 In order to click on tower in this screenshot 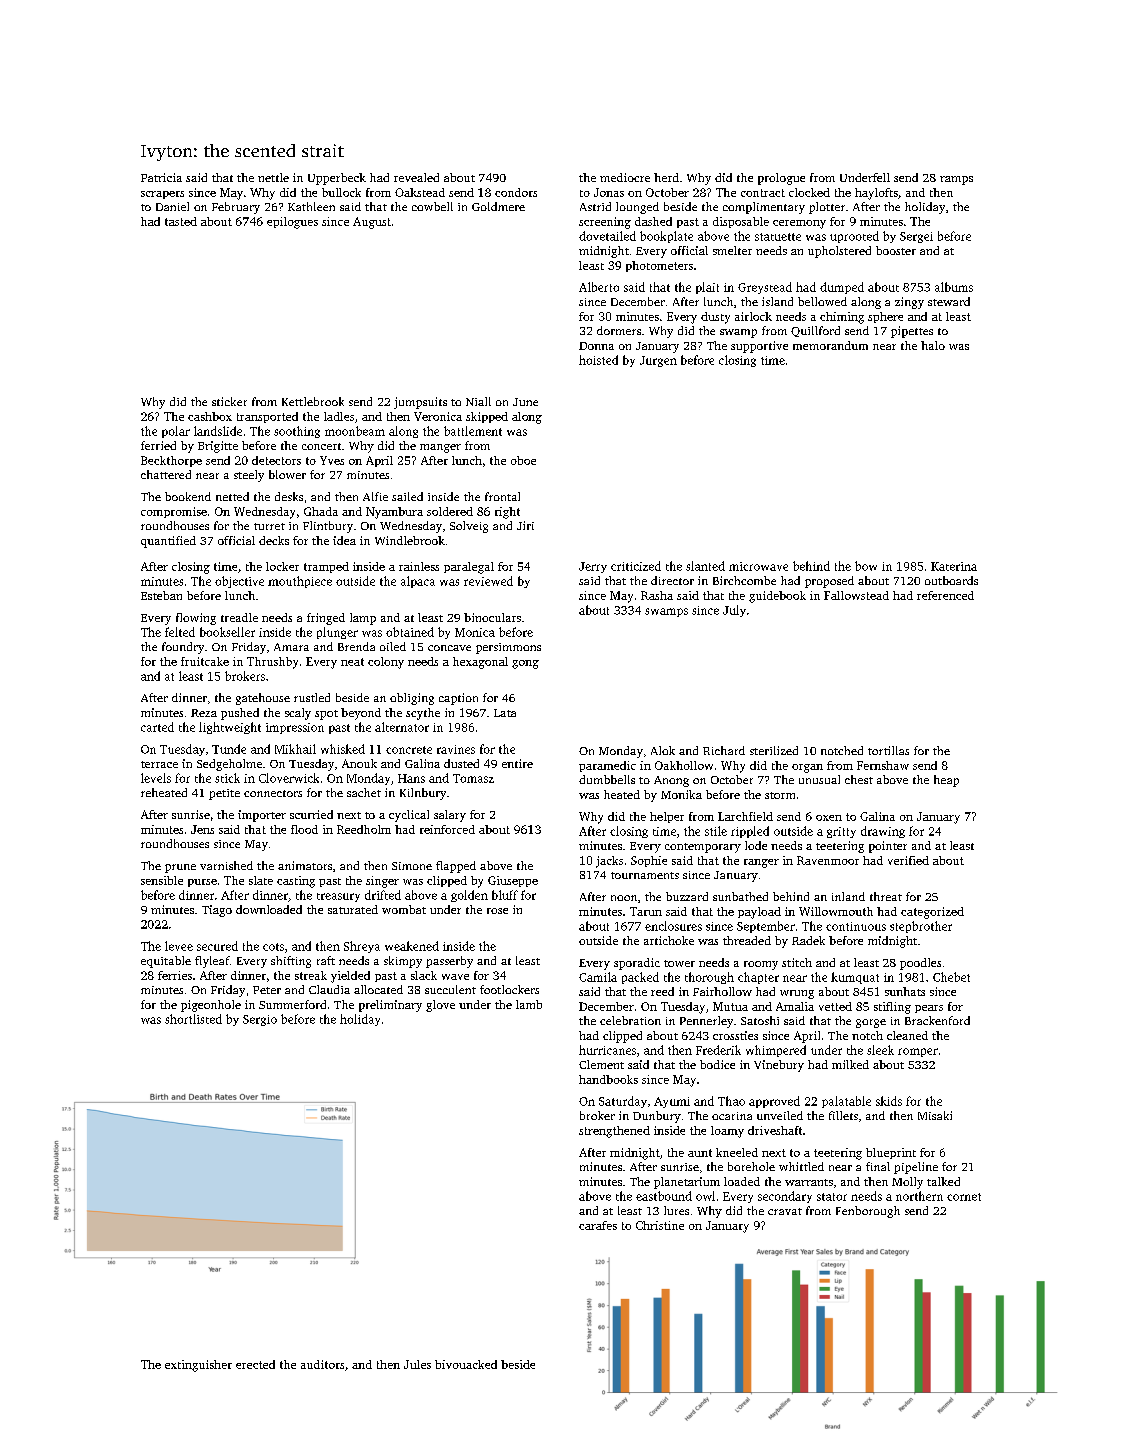, I will do `click(679, 963)`.
